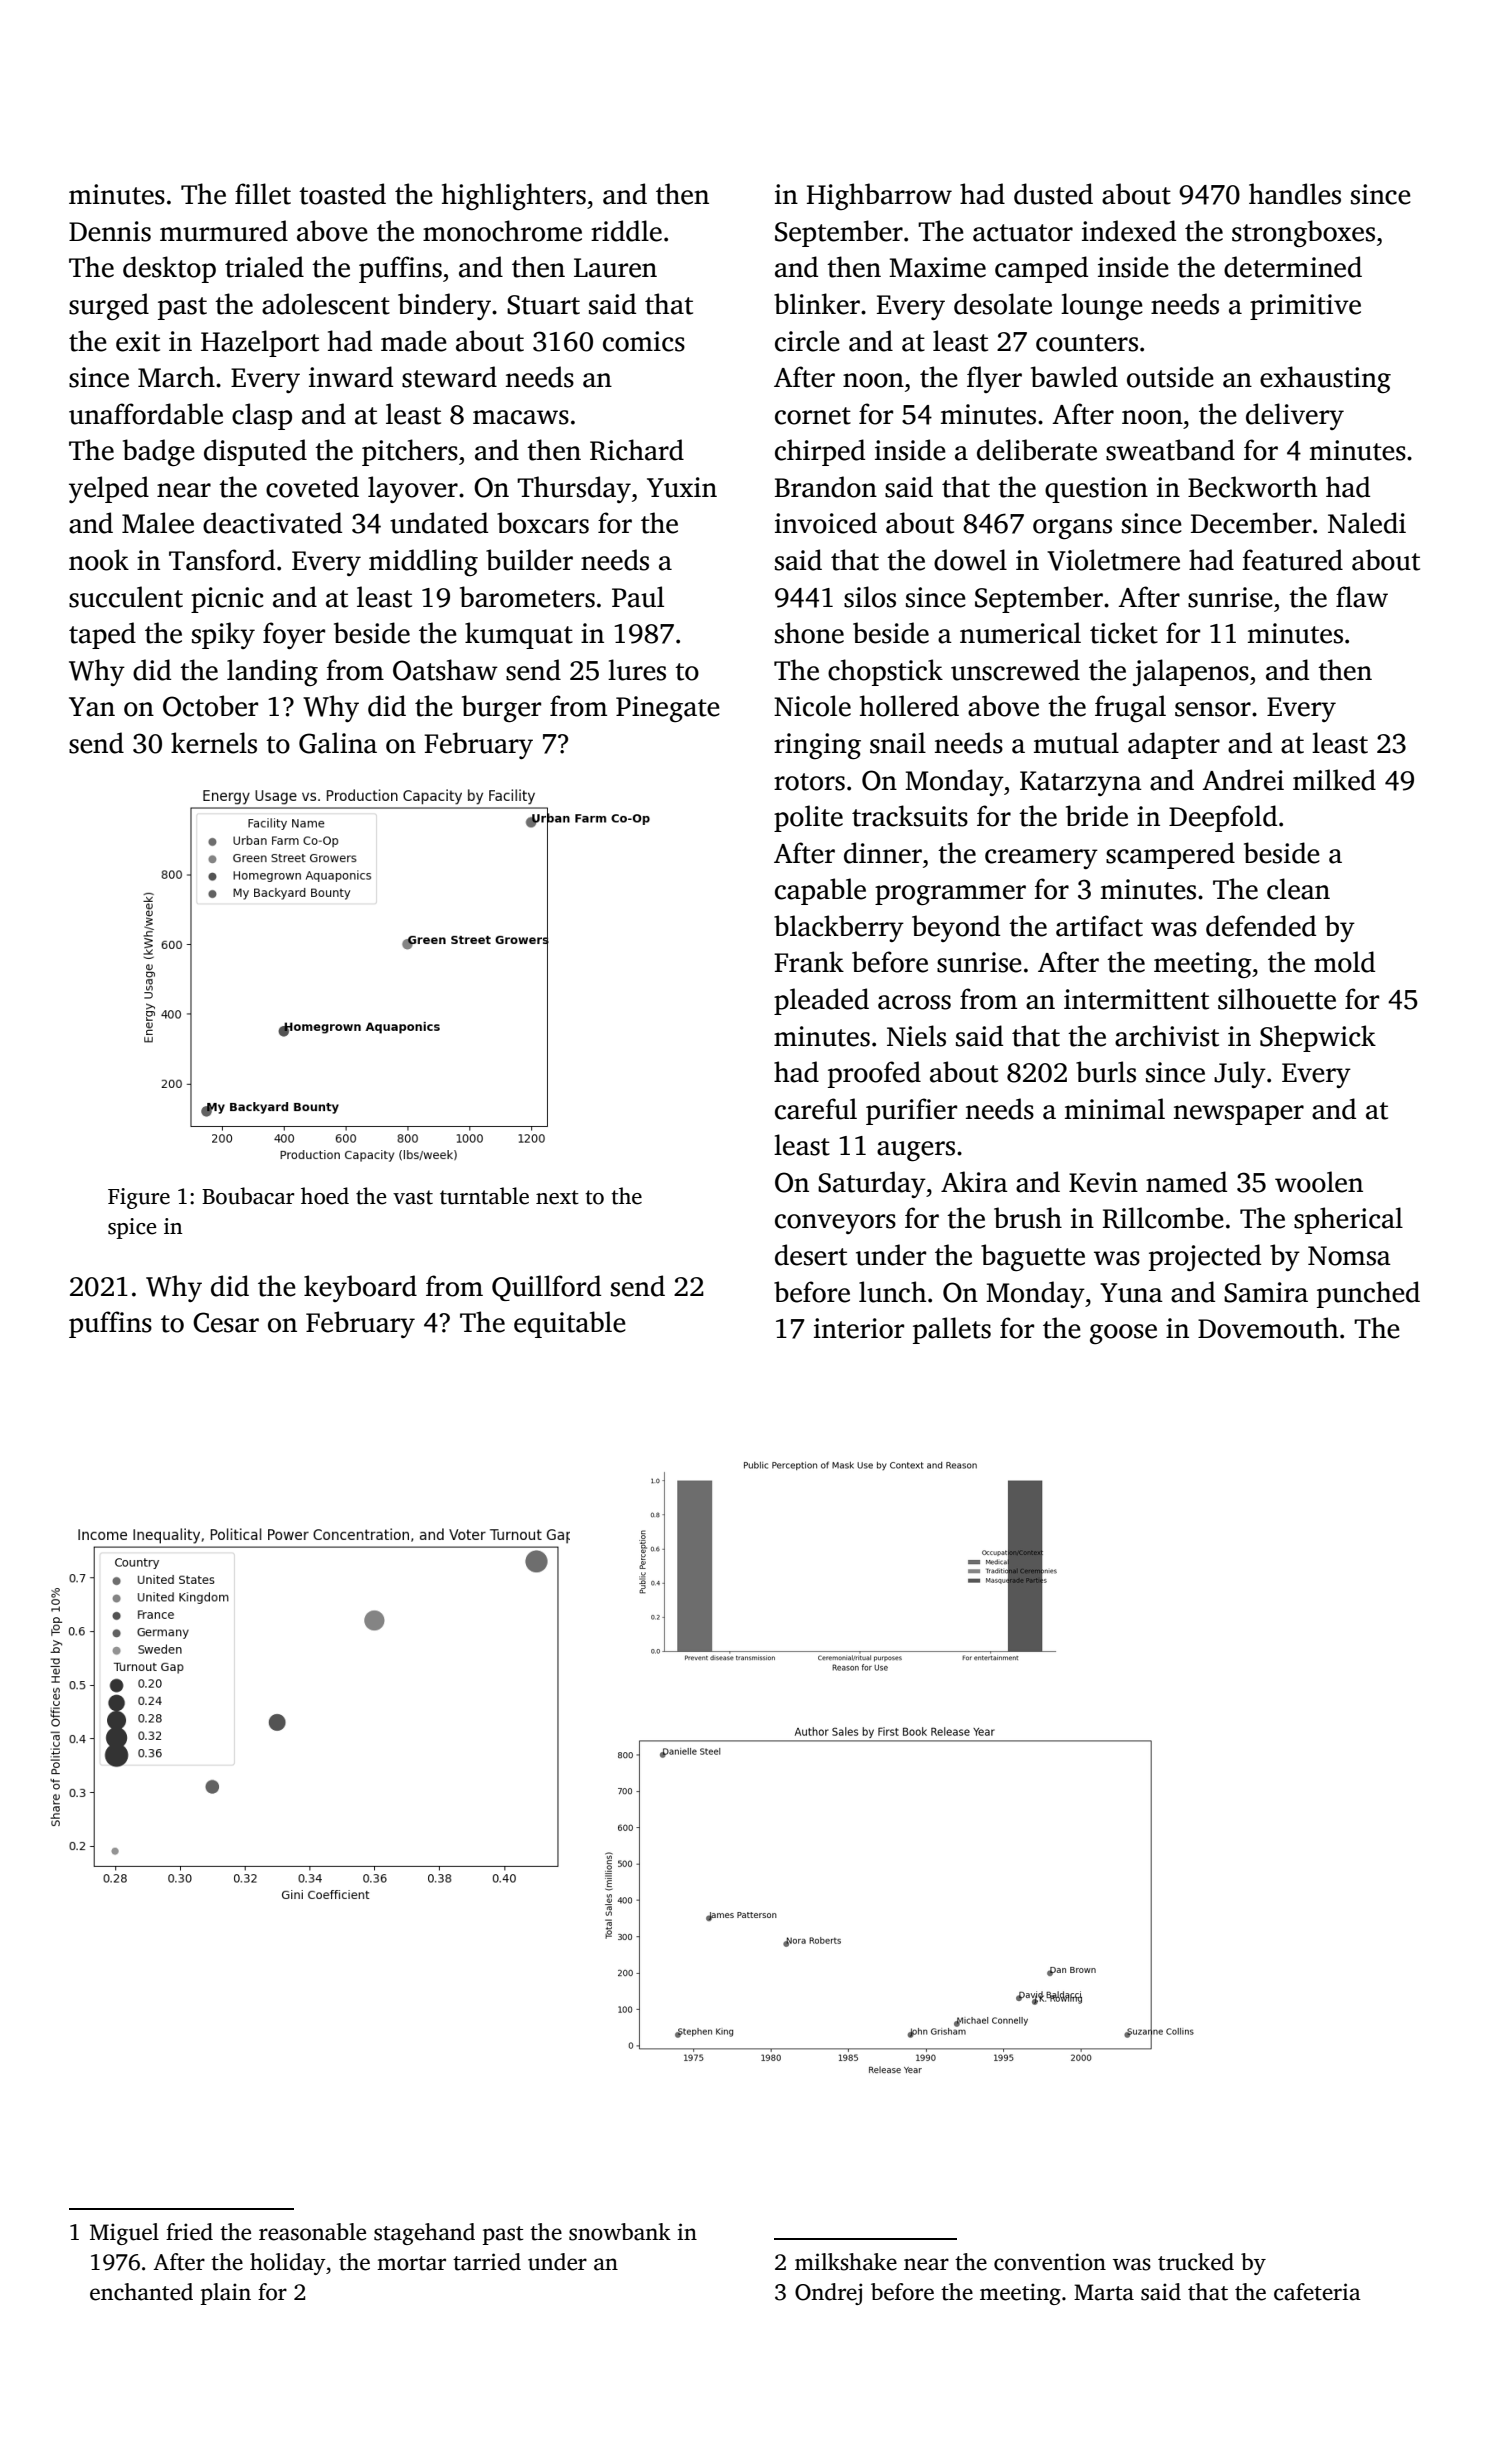 This document has height=2464, width=1496. What do you see at coordinates (813, 416) in the document?
I see `cornet` at bounding box center [813, 416].
